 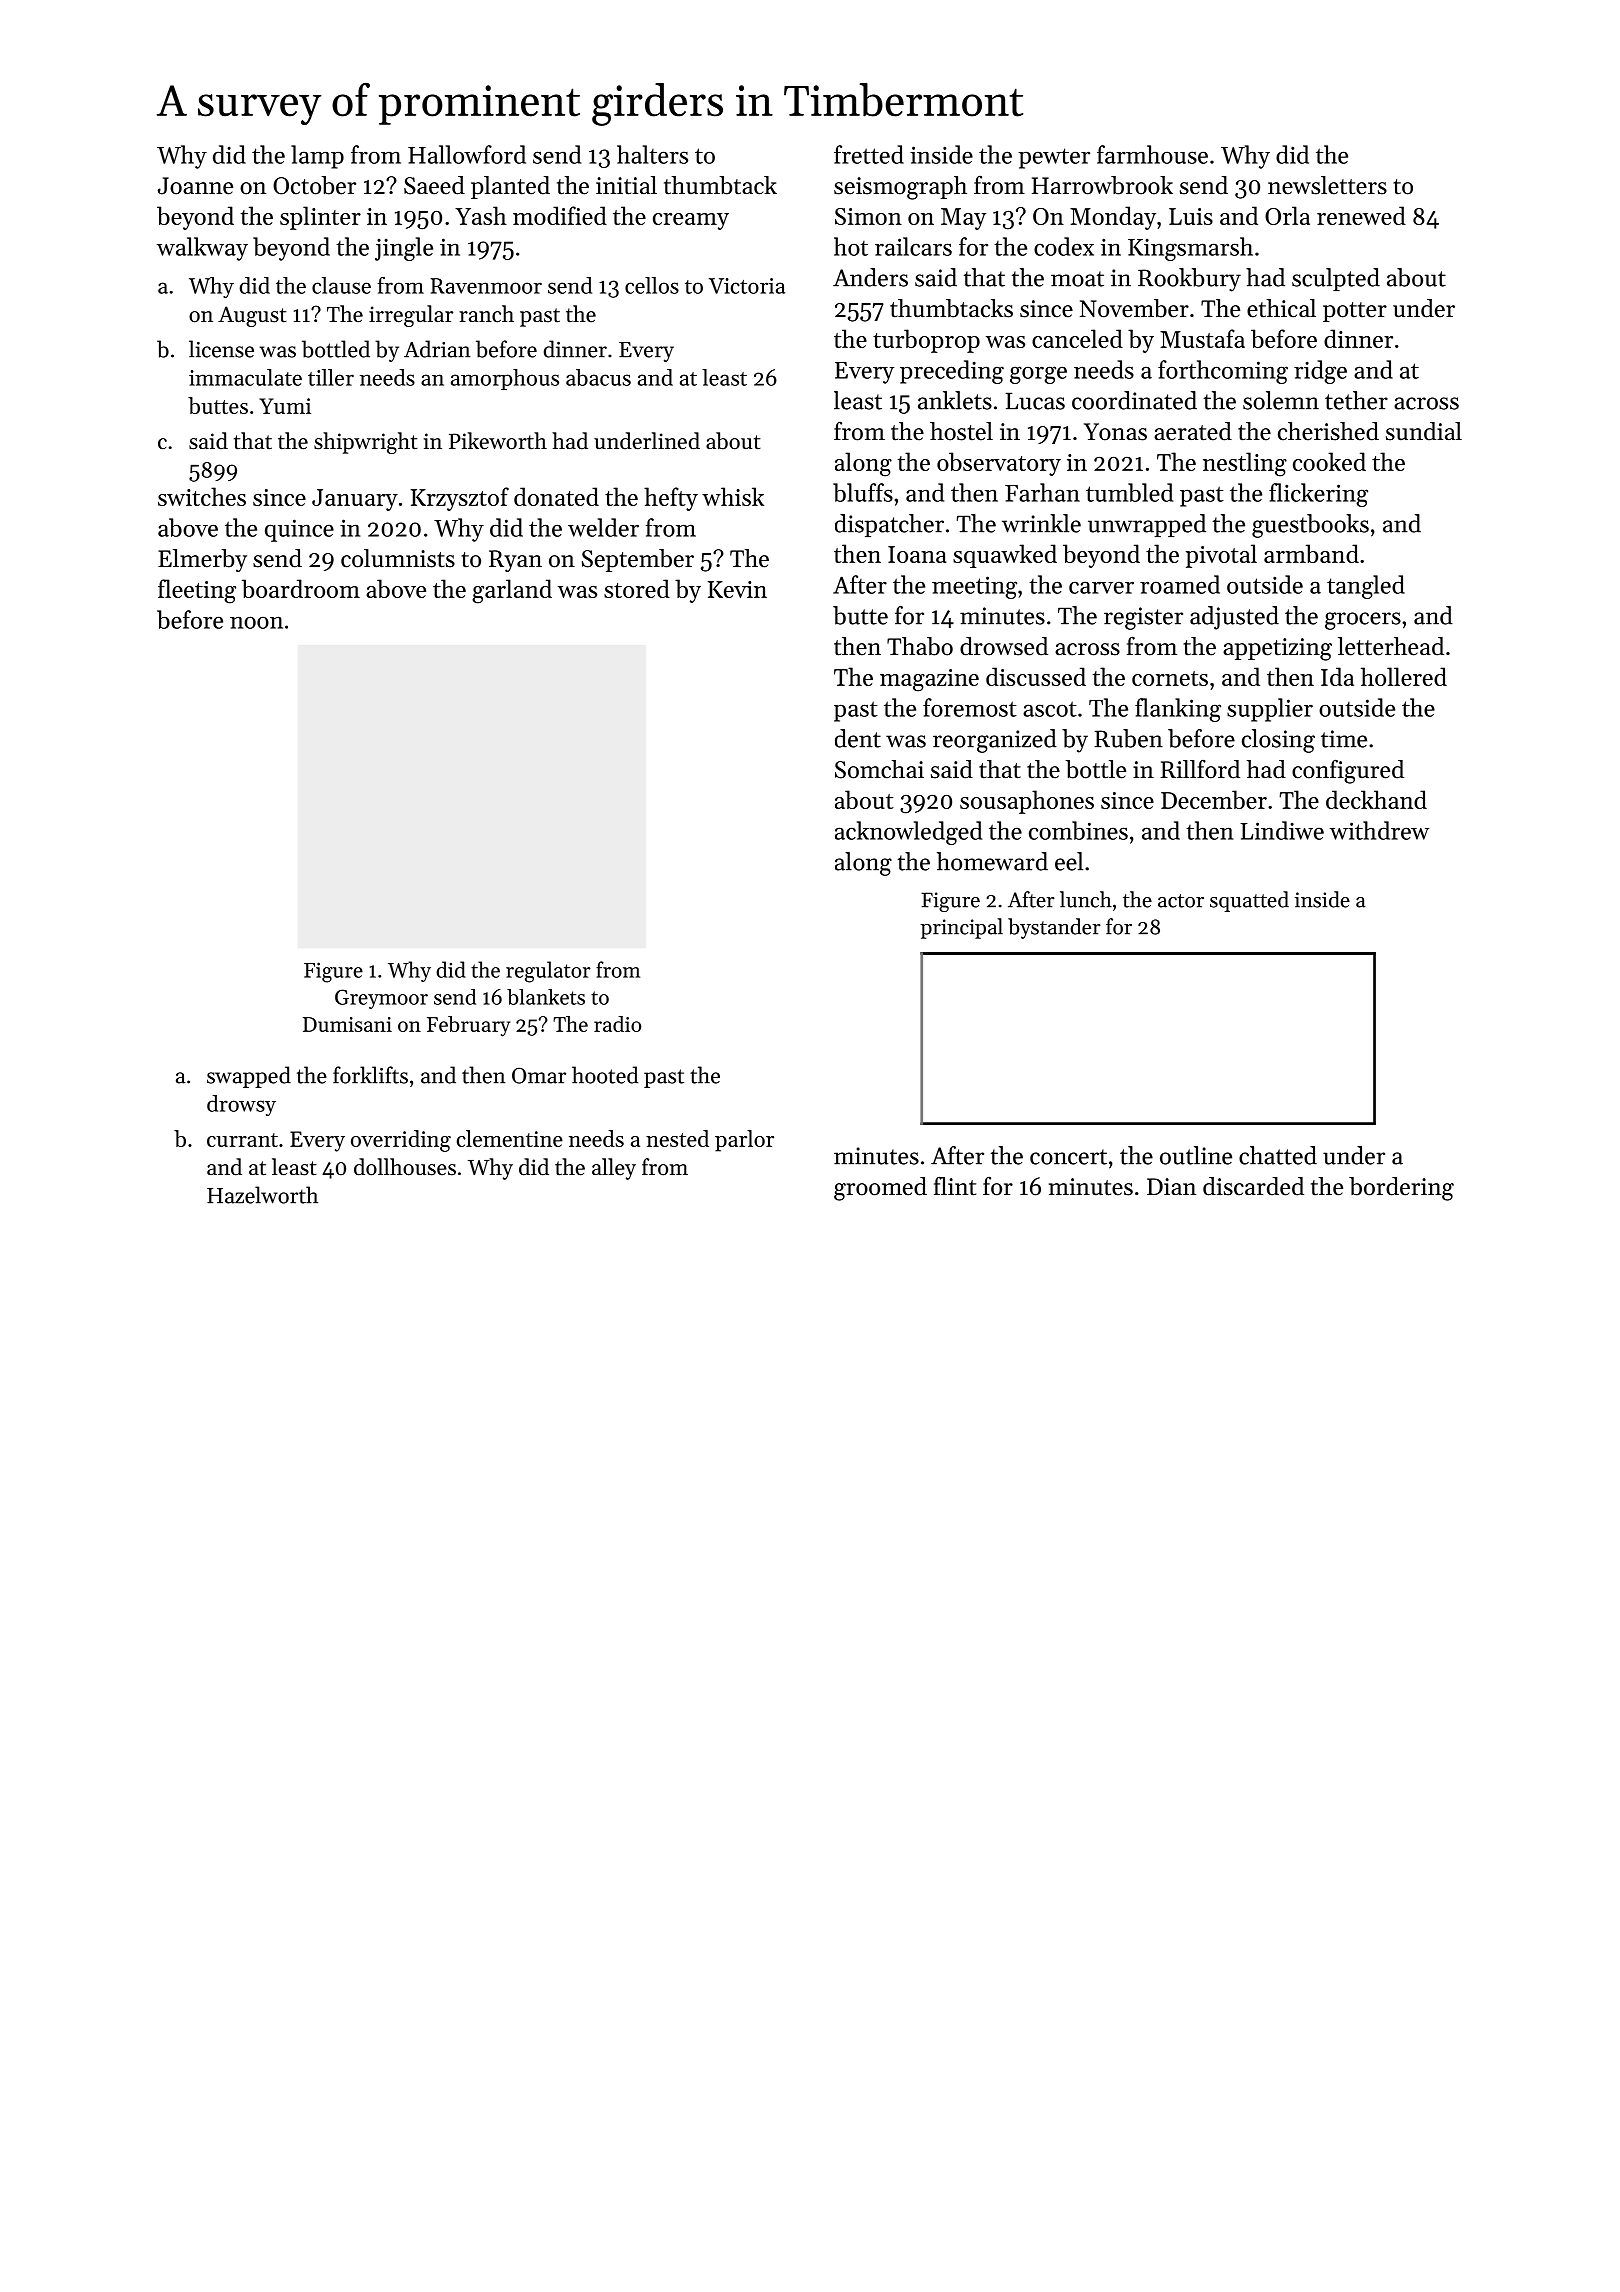 What do you see at coordinates (691, 221) in the screenshot?
I see `creamy` at bounding box center [691, 221].
